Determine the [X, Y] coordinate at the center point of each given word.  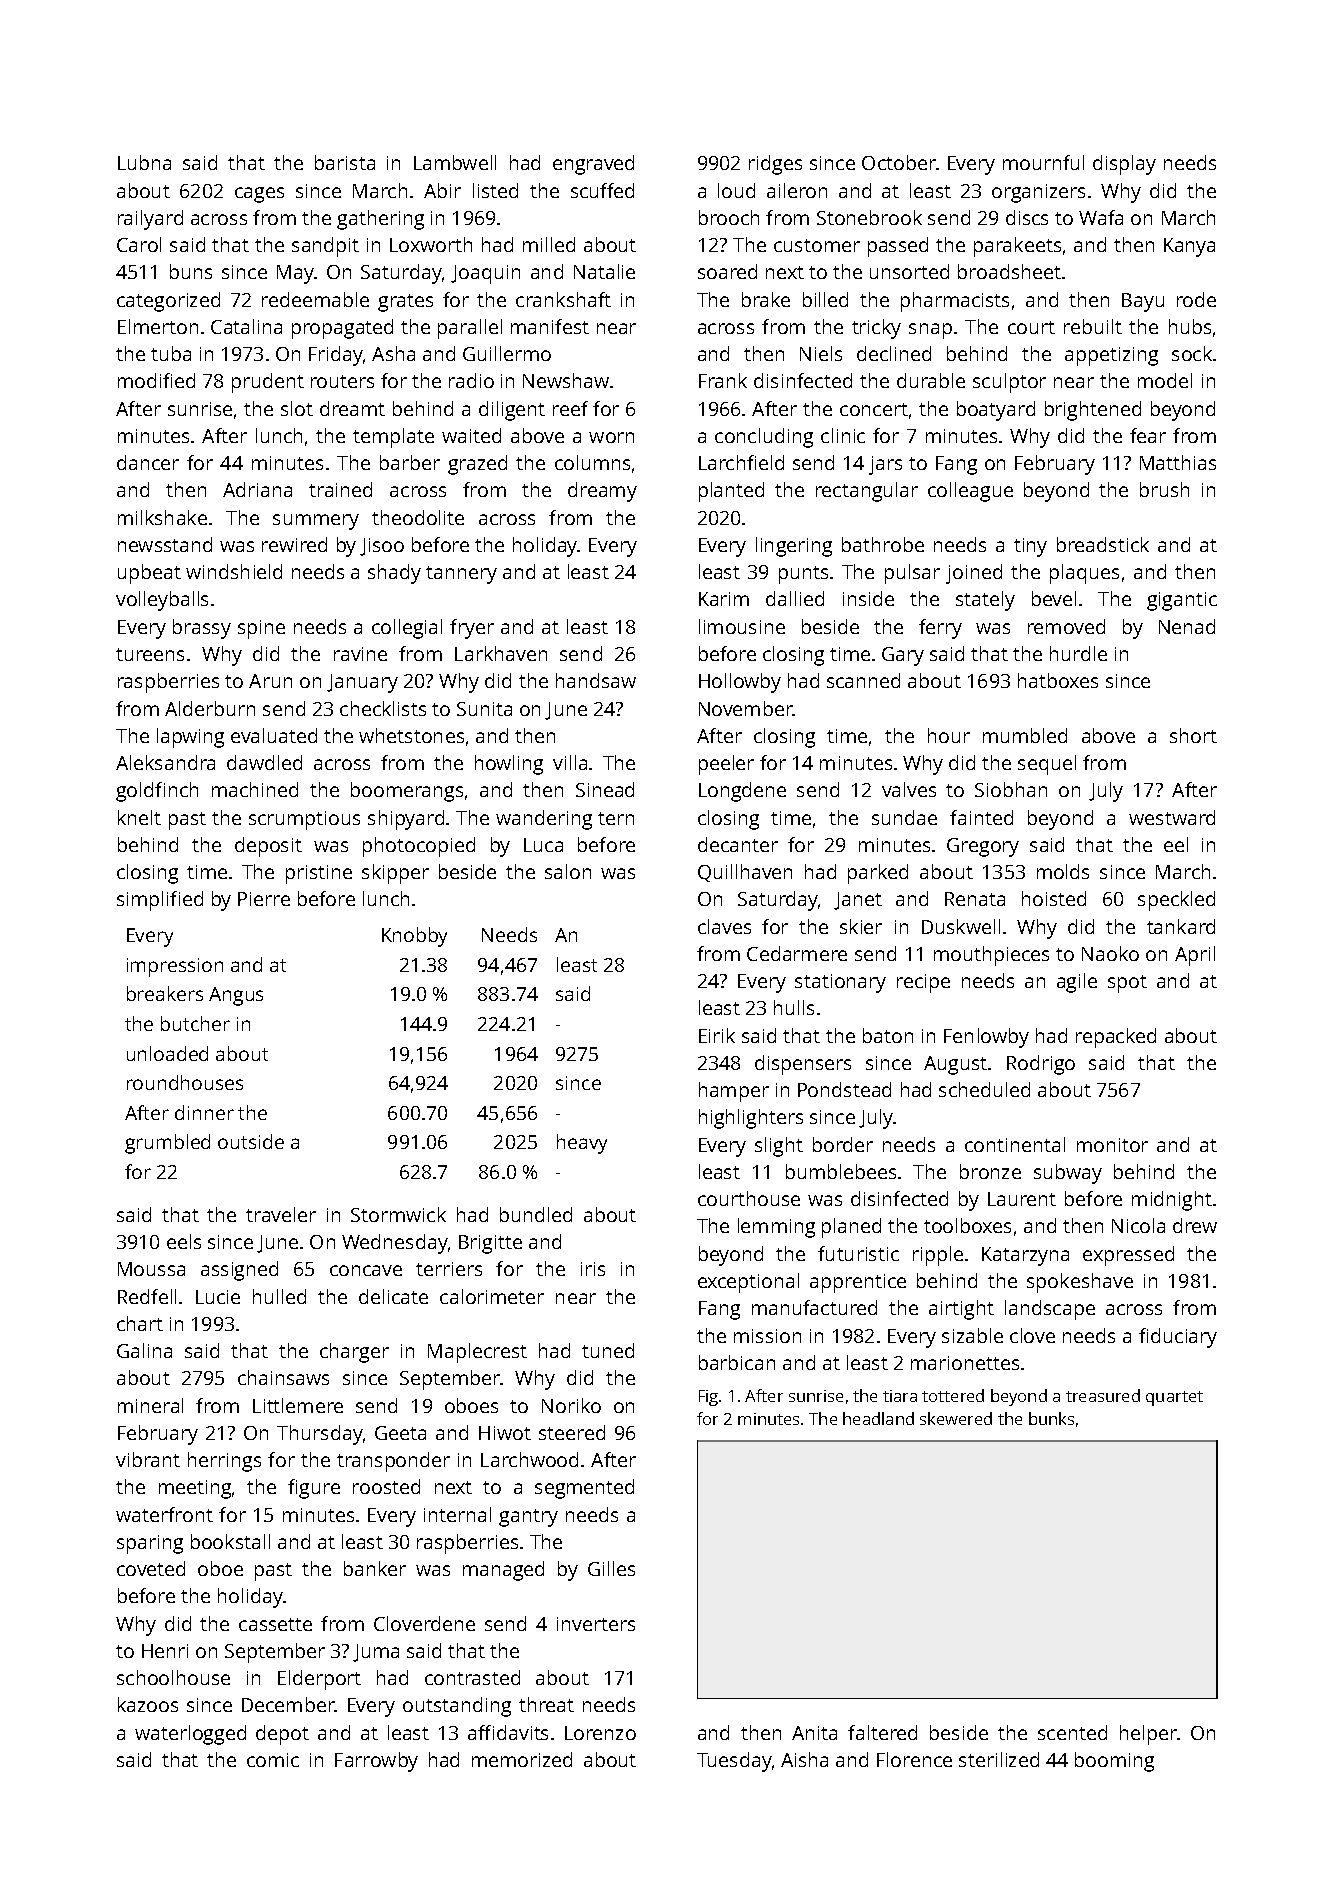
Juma [376, 1653]
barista [345, 162]
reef [570, 408]
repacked [1116, 1038]
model [1165, 380]
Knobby [414, 937]
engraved [593, 165]
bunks [1051, 1418]
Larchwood [529, 1459]
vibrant [148, 1459]
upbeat [149, 574]
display [1124, 165]
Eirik [717, 1035]
